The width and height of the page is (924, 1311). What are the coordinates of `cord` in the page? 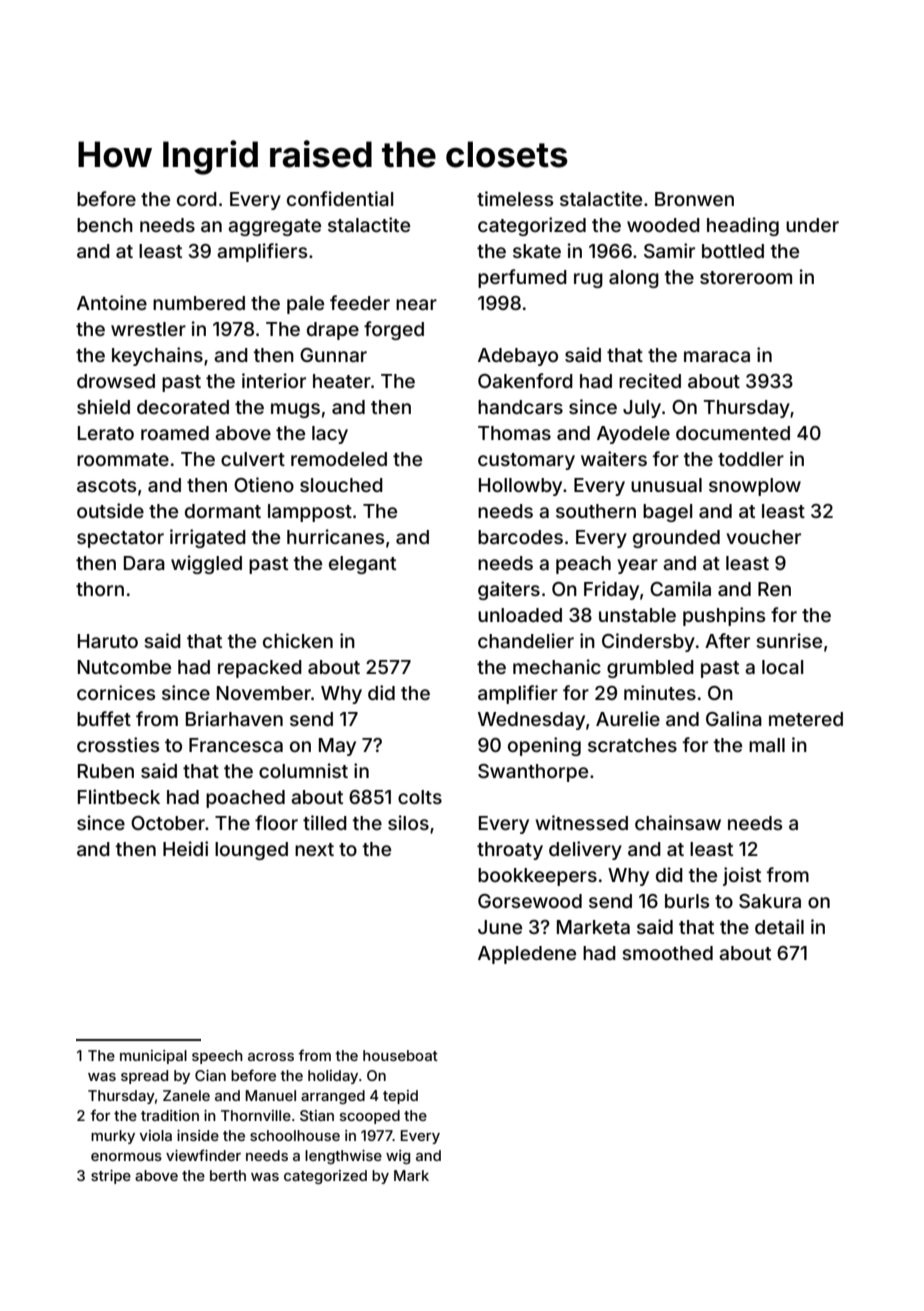 It's located at (197, 199).
